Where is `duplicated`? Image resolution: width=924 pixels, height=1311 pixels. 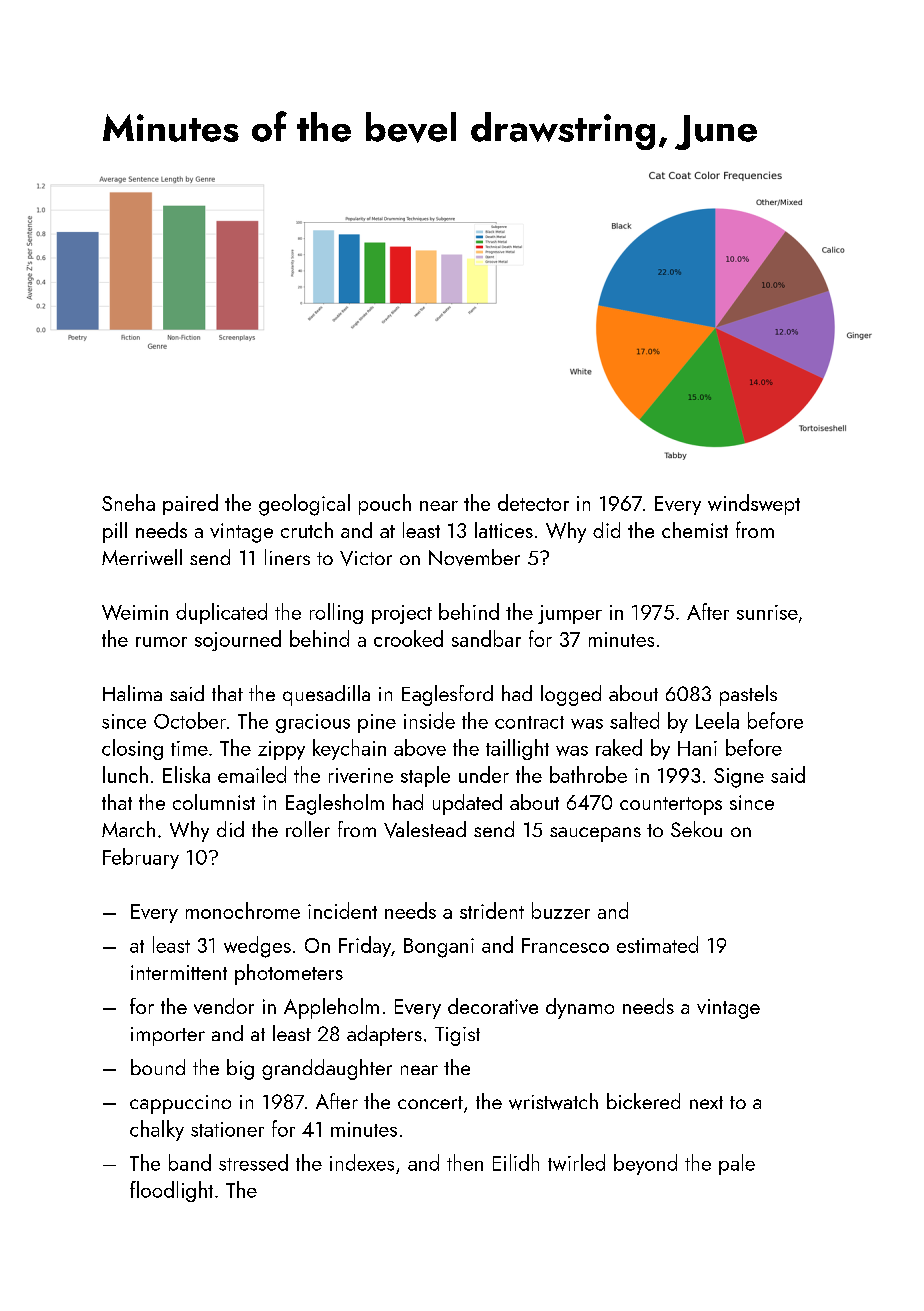 duplicated is located at coordinates (221, 613).
